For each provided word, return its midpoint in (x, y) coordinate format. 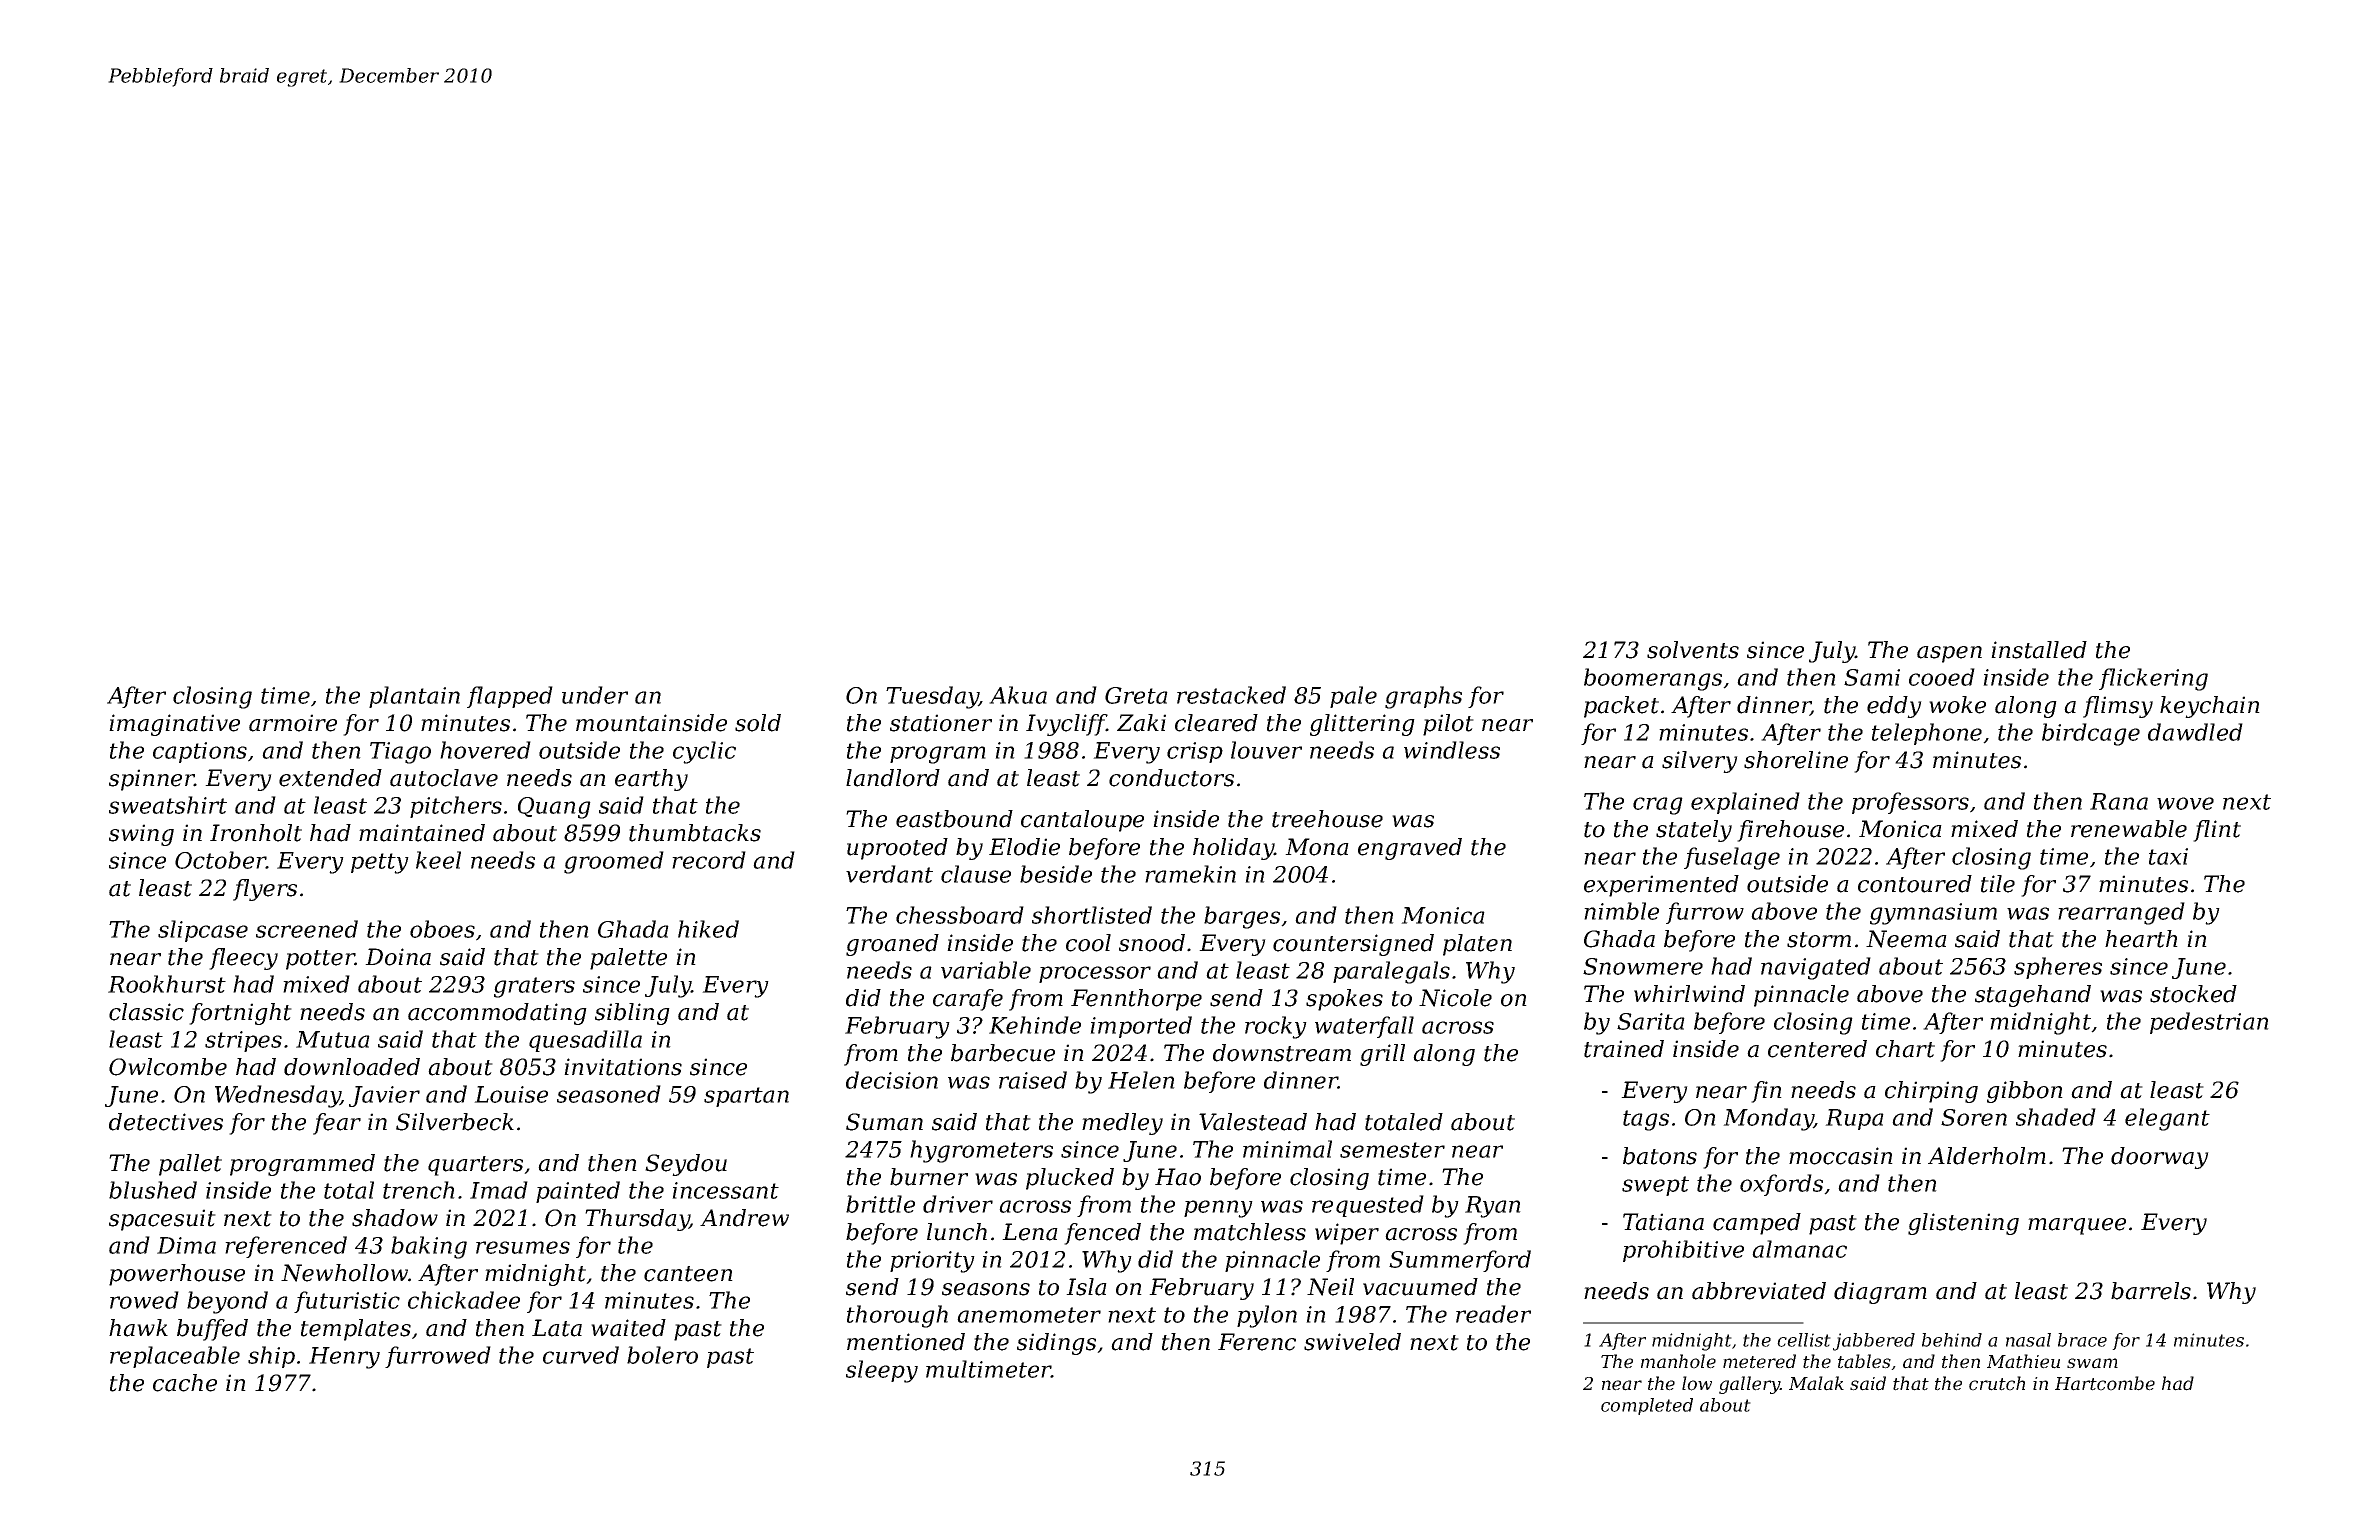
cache (185, 1383)
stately (1694, 831)
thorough (897, 1316)
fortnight (240, 1014)
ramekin (1190, 874)
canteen (688, 1274)
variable (986, 970)
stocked (2193, 994)
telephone (1927, 734)
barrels (2151, 1291)
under (595, 695)
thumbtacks (695, 833)
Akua (1018, 695)
